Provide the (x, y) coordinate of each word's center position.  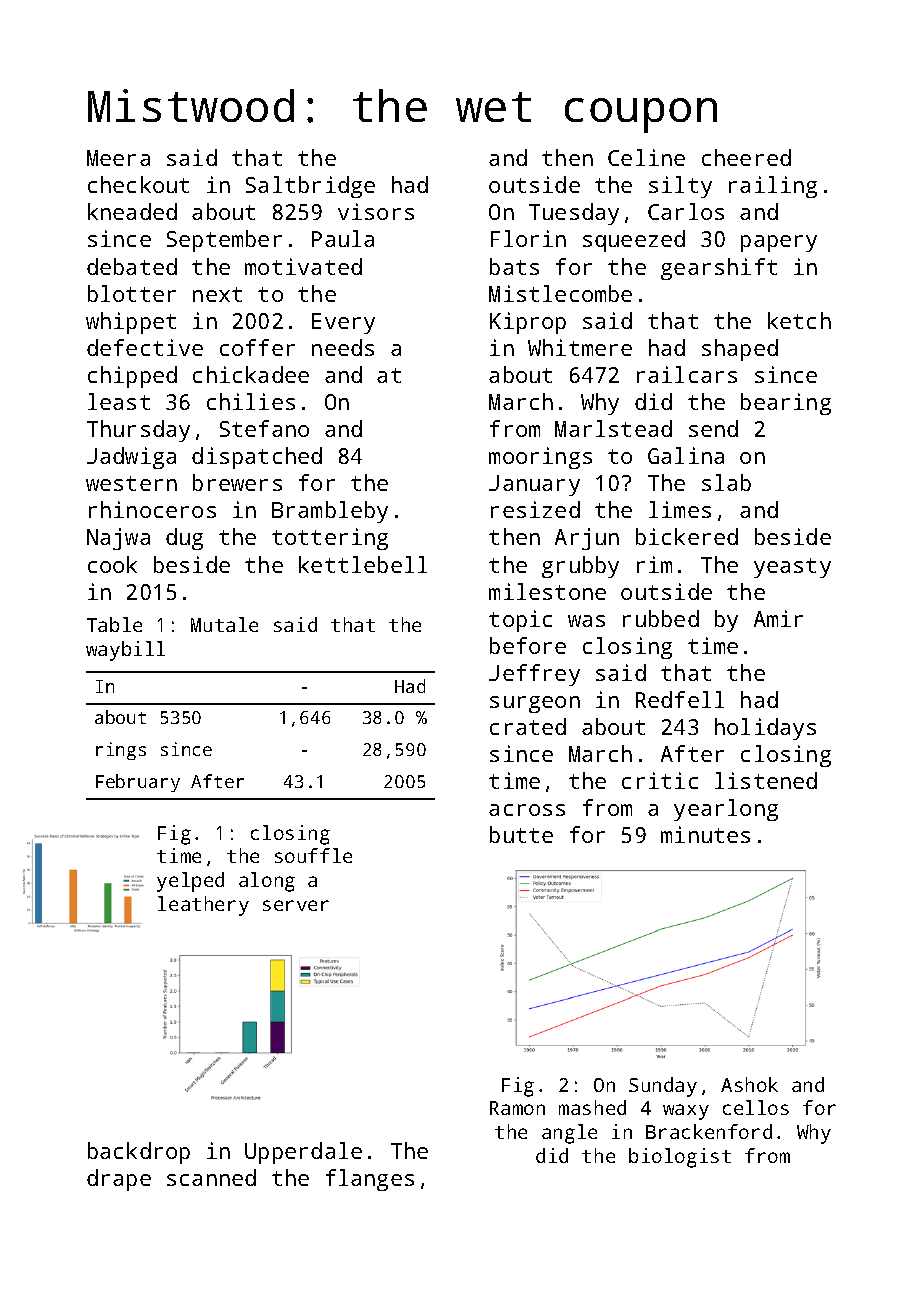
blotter (132, 293)
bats (514, 266)
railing (773, 187)
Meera (118, 158)
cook (112, 564)
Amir (778, 618)
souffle (313, 855)
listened (766, 780)
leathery (203, 906)
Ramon (517, 1108)
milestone (547, 591)
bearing (786, 404)
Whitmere (580, 347)
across (527, 810)
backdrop (139, 1153)
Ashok (749, 1084)
